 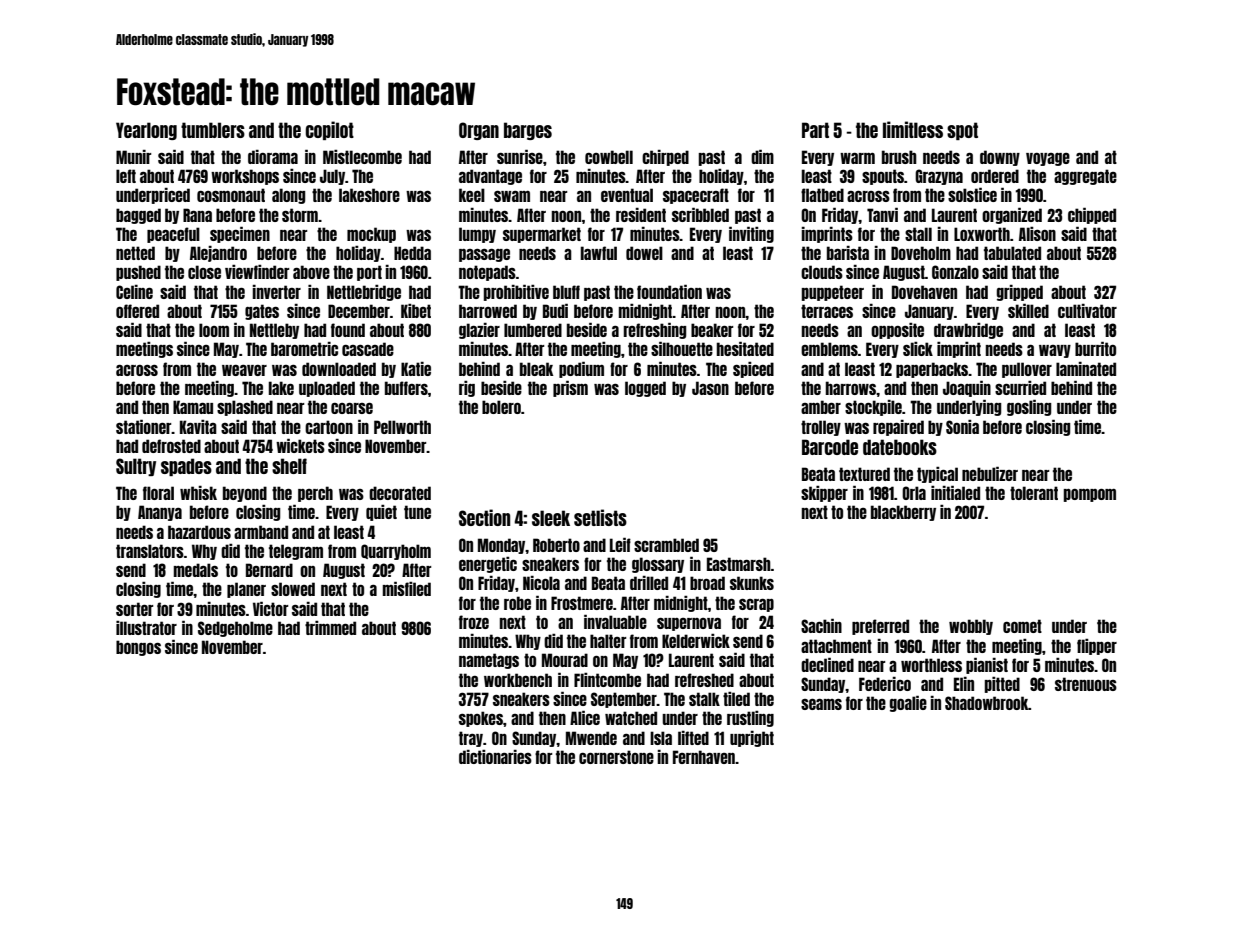 What do you see at coordinates (682, 348) in the image?
I see `silhouette` at bounding box center [682, 348].
